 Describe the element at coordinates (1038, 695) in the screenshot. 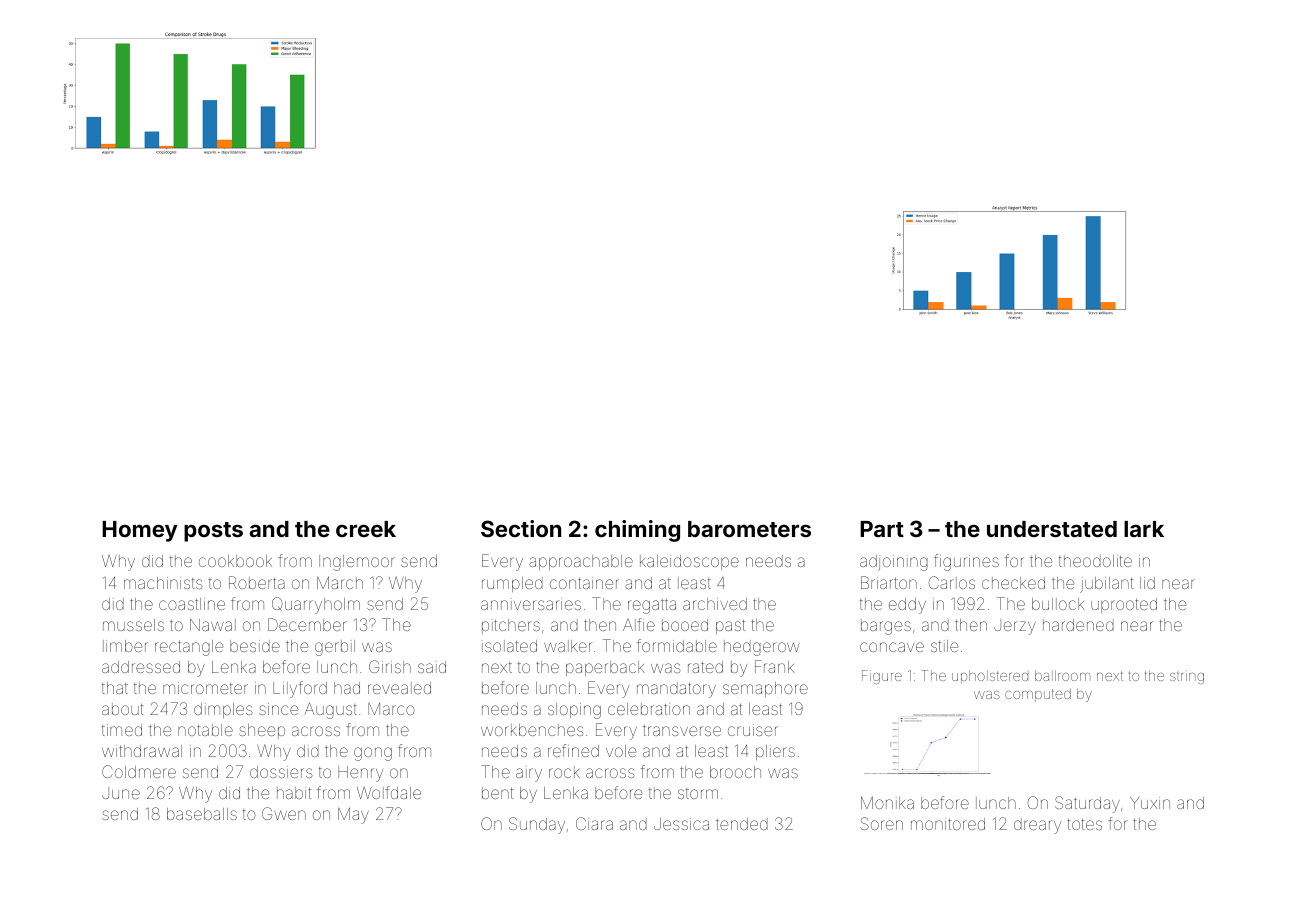

I see `computed` at that location.
